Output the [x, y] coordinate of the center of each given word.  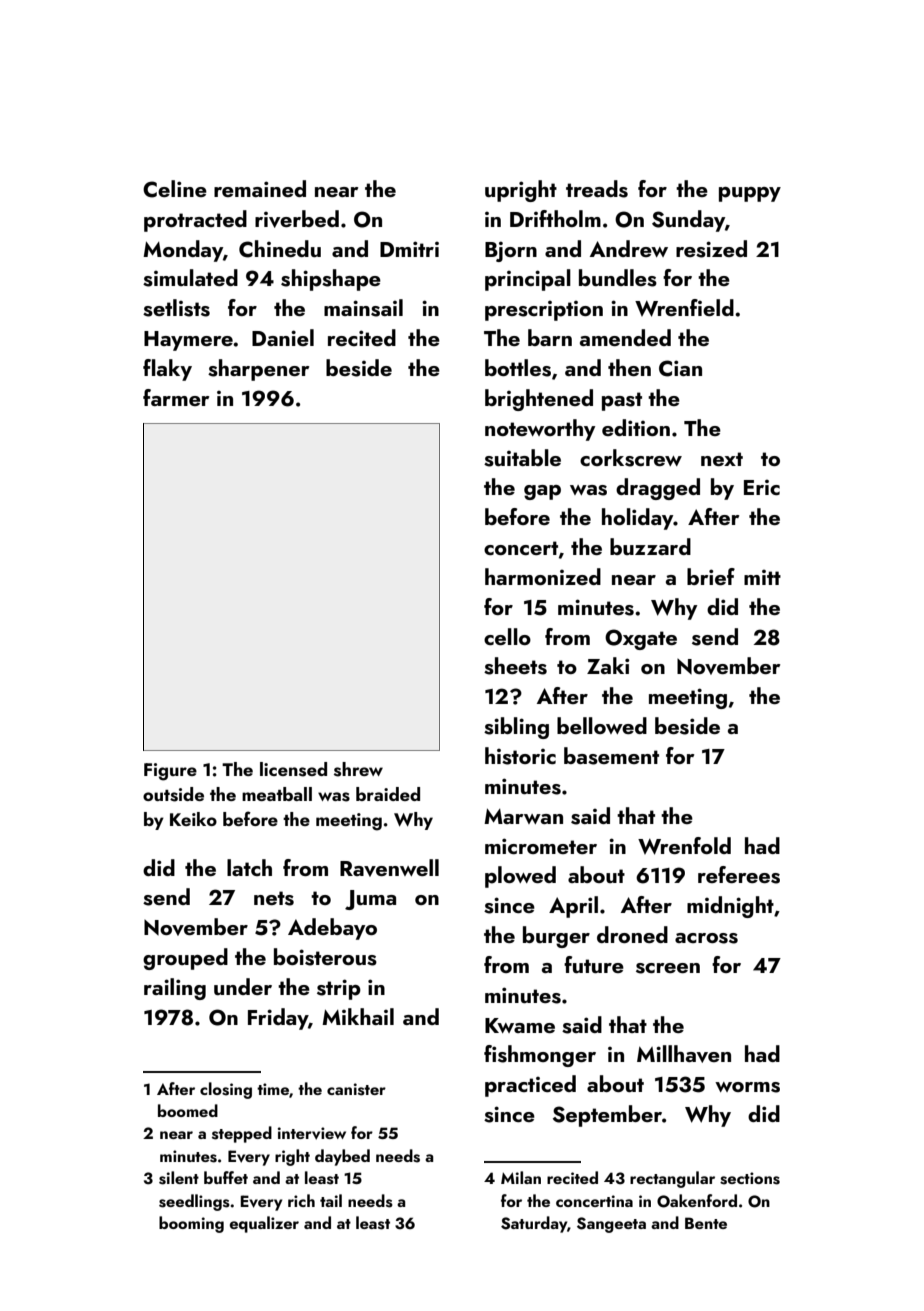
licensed [293, 769]
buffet [226, 1177]
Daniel [283, 337]
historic [520, 756]
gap [542, 492]
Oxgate [641, 639]
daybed [342, 1157]
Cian [680, 368]
